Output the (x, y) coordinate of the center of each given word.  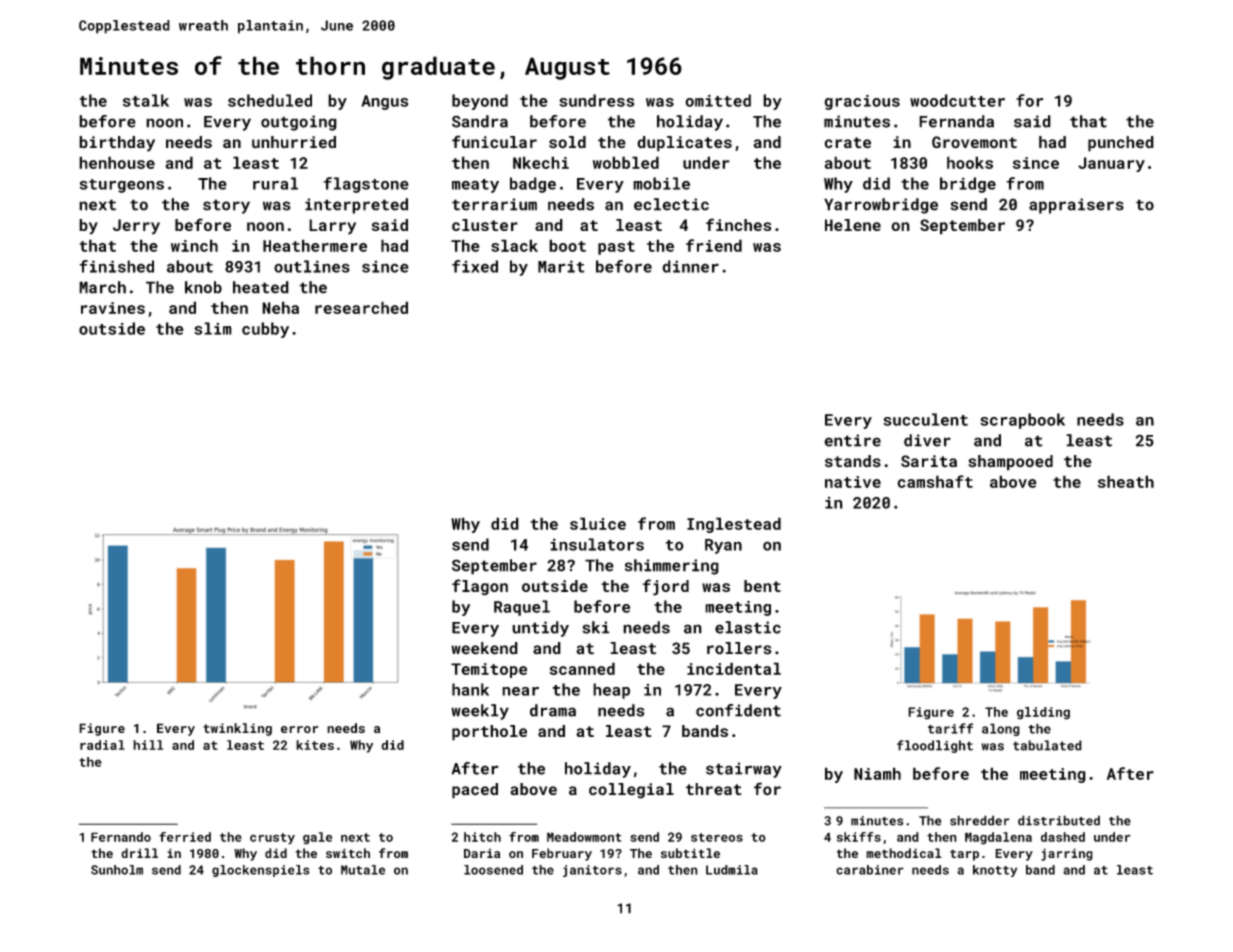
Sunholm (117, 870)
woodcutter (957, 100)
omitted (718, 100)
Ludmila (732, 870)
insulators (597, 544)
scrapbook (1022, 421)
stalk (146, 100)
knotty (995, 871)
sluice (598, 523)
